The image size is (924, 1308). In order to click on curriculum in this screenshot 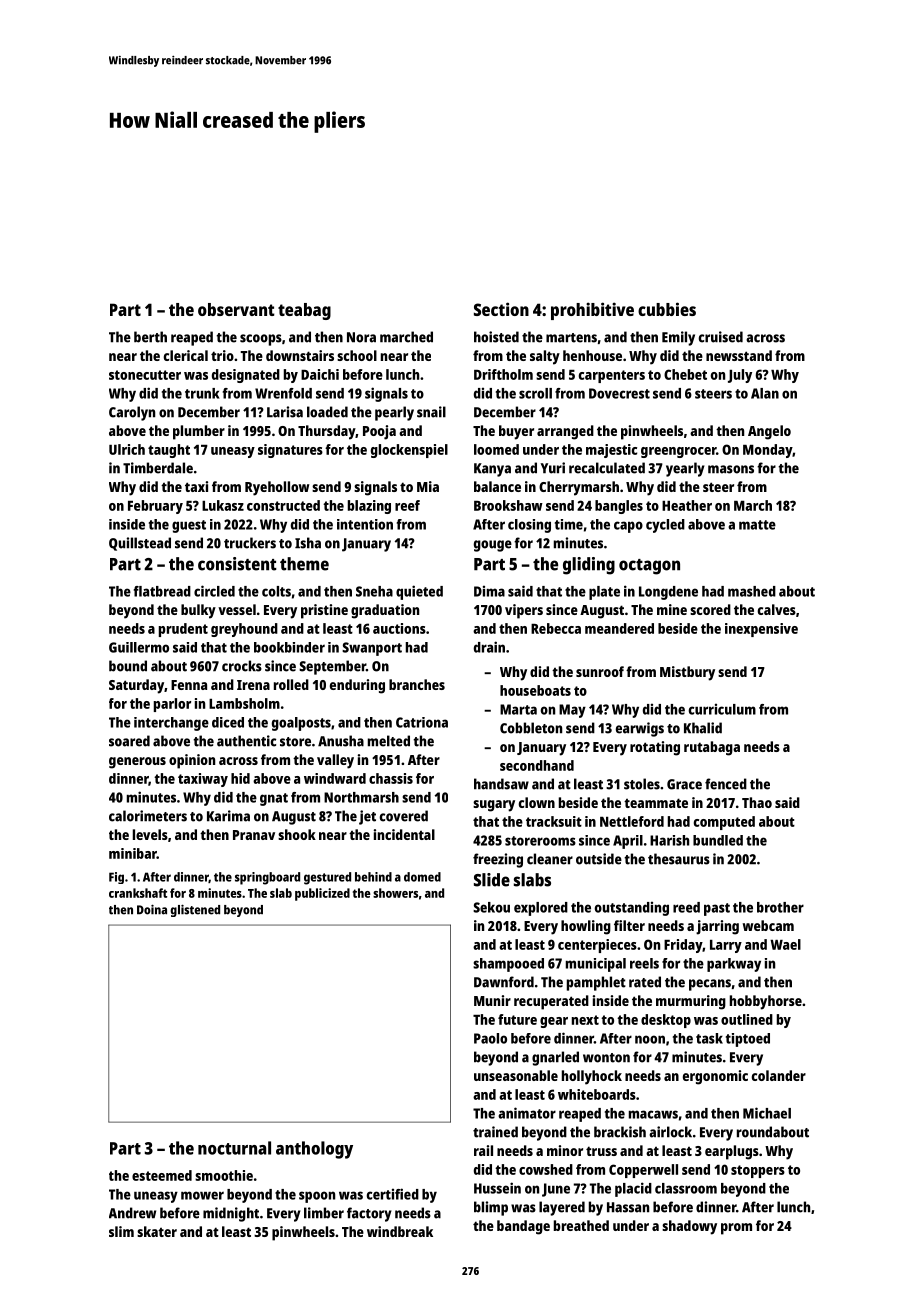, I will do `click(722, 709)`.
